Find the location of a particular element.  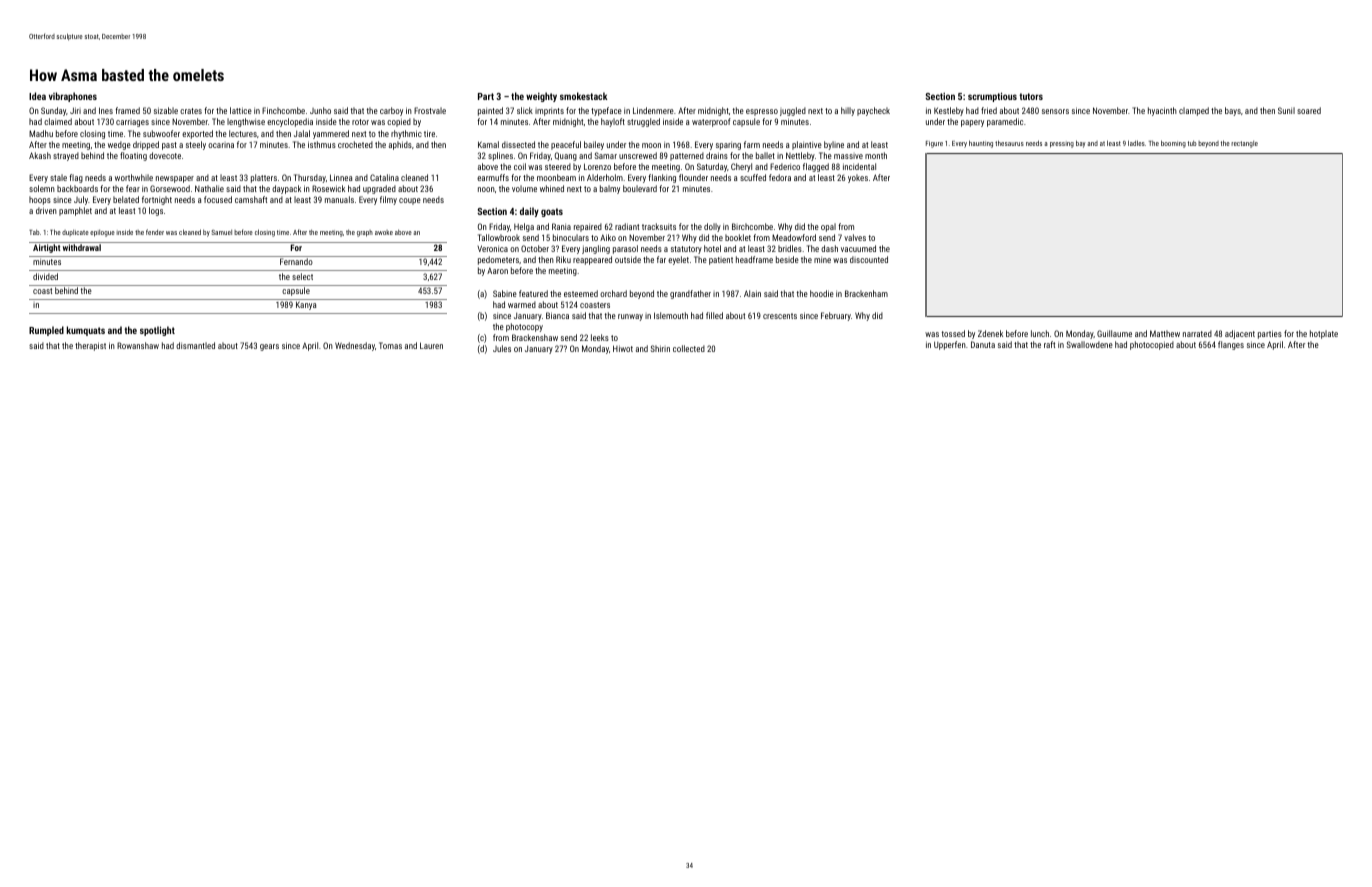

scrumptious is located at coordinates (992, 97).
